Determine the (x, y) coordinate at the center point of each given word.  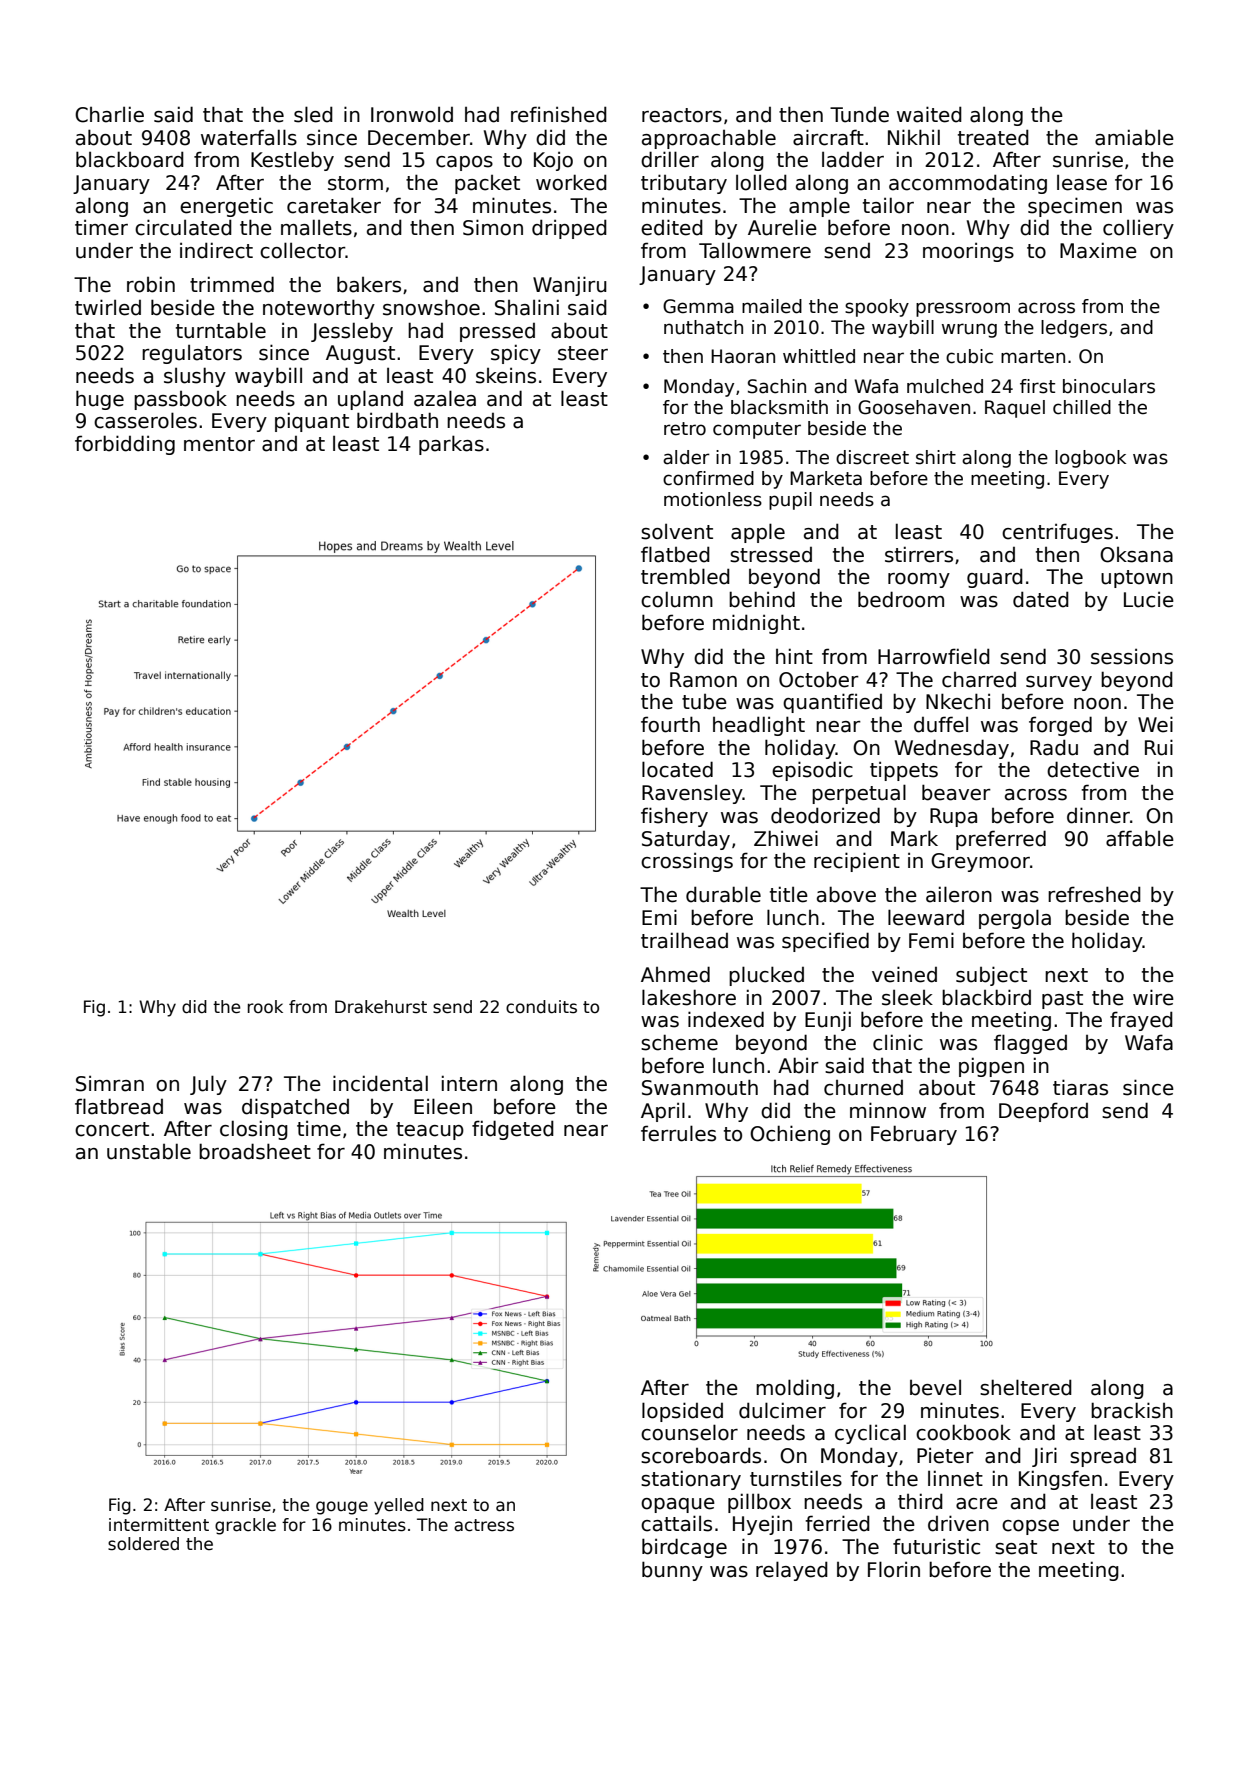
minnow (888, 1110)
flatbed (675, 554)
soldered (143, 1544)
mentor (219, 444)
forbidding (125, 445)
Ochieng (790, 1135)
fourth (670, 724)
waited (929, 114)
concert (112, 1129)
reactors (682, 115)
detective (1093, 769)
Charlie (109, 114)
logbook (1090, 459)
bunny (672, 1571)
